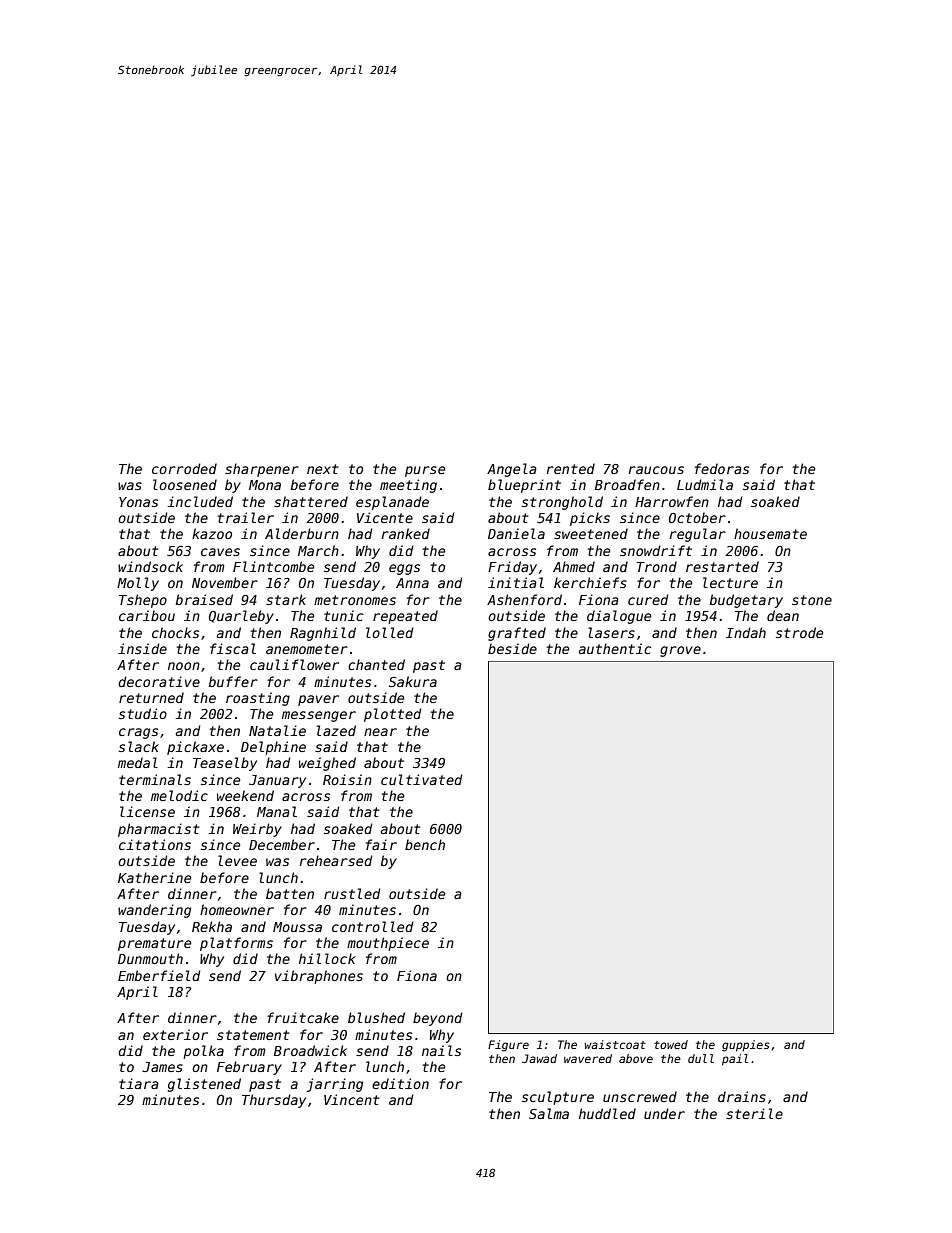 The image size is (952, 1233). I want to click on fruitcake, so click(303, 1017).
